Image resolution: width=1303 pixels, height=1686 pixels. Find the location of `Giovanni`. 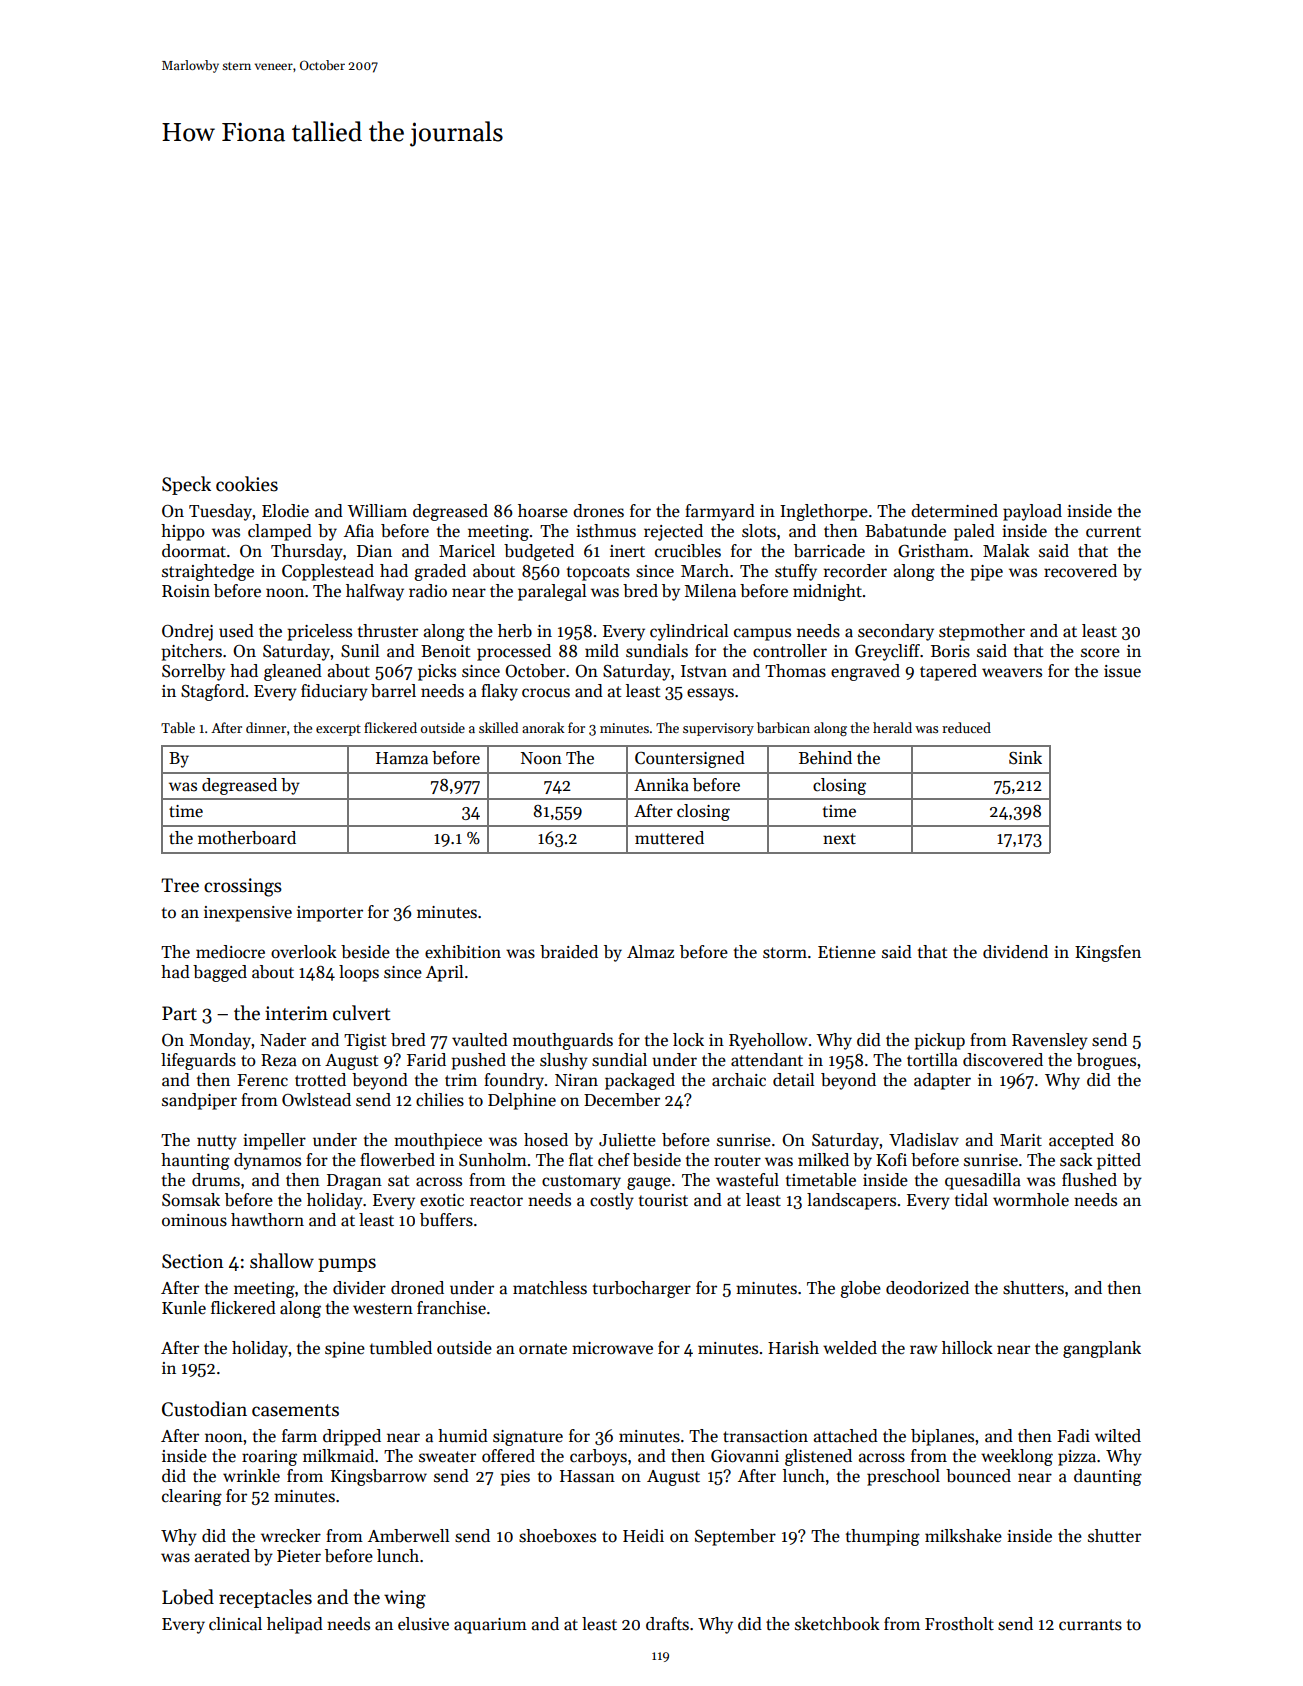

Giovanni is located at coordinates (745, 1456).
